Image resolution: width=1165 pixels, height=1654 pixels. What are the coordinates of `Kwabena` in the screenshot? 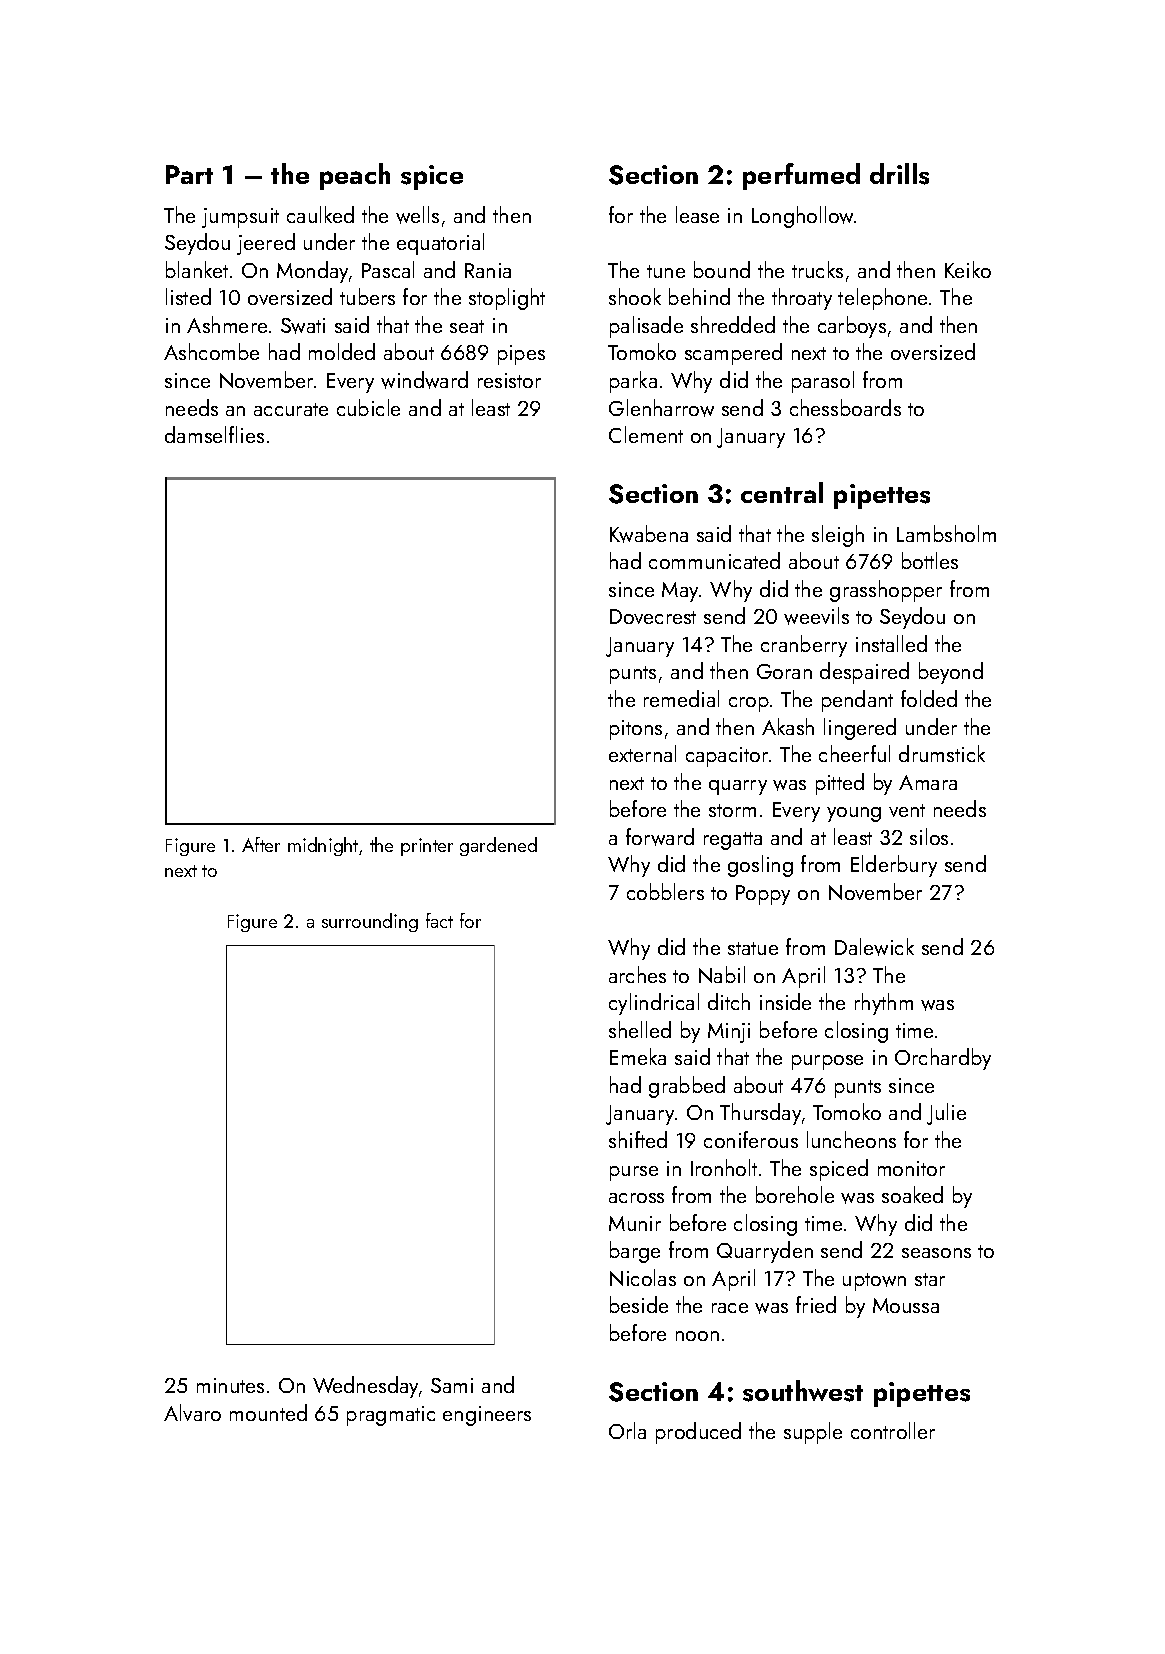 It's located at (649, 534).
